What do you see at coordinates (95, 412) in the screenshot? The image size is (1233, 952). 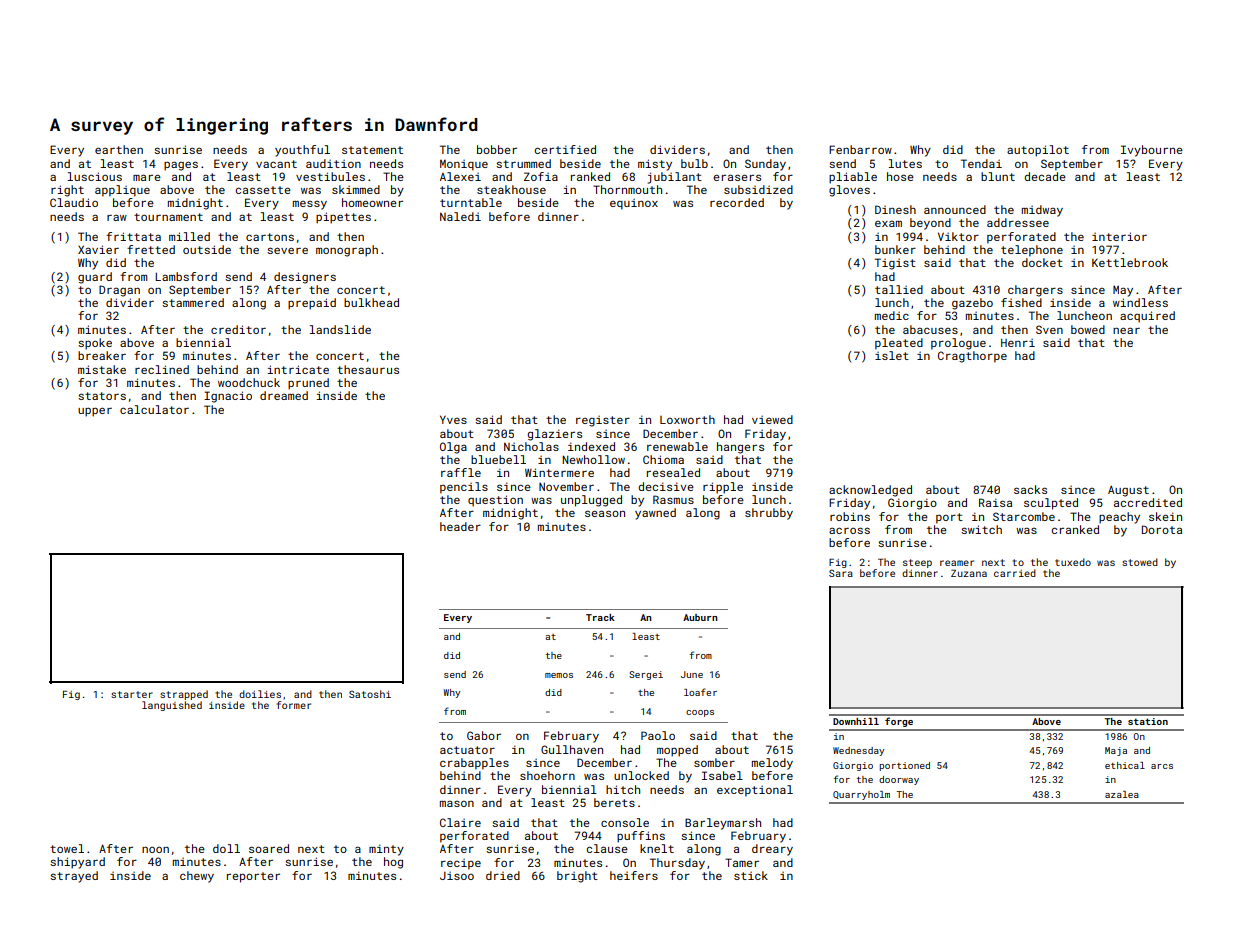 I see `upper` at bounding box center [95, 412].
